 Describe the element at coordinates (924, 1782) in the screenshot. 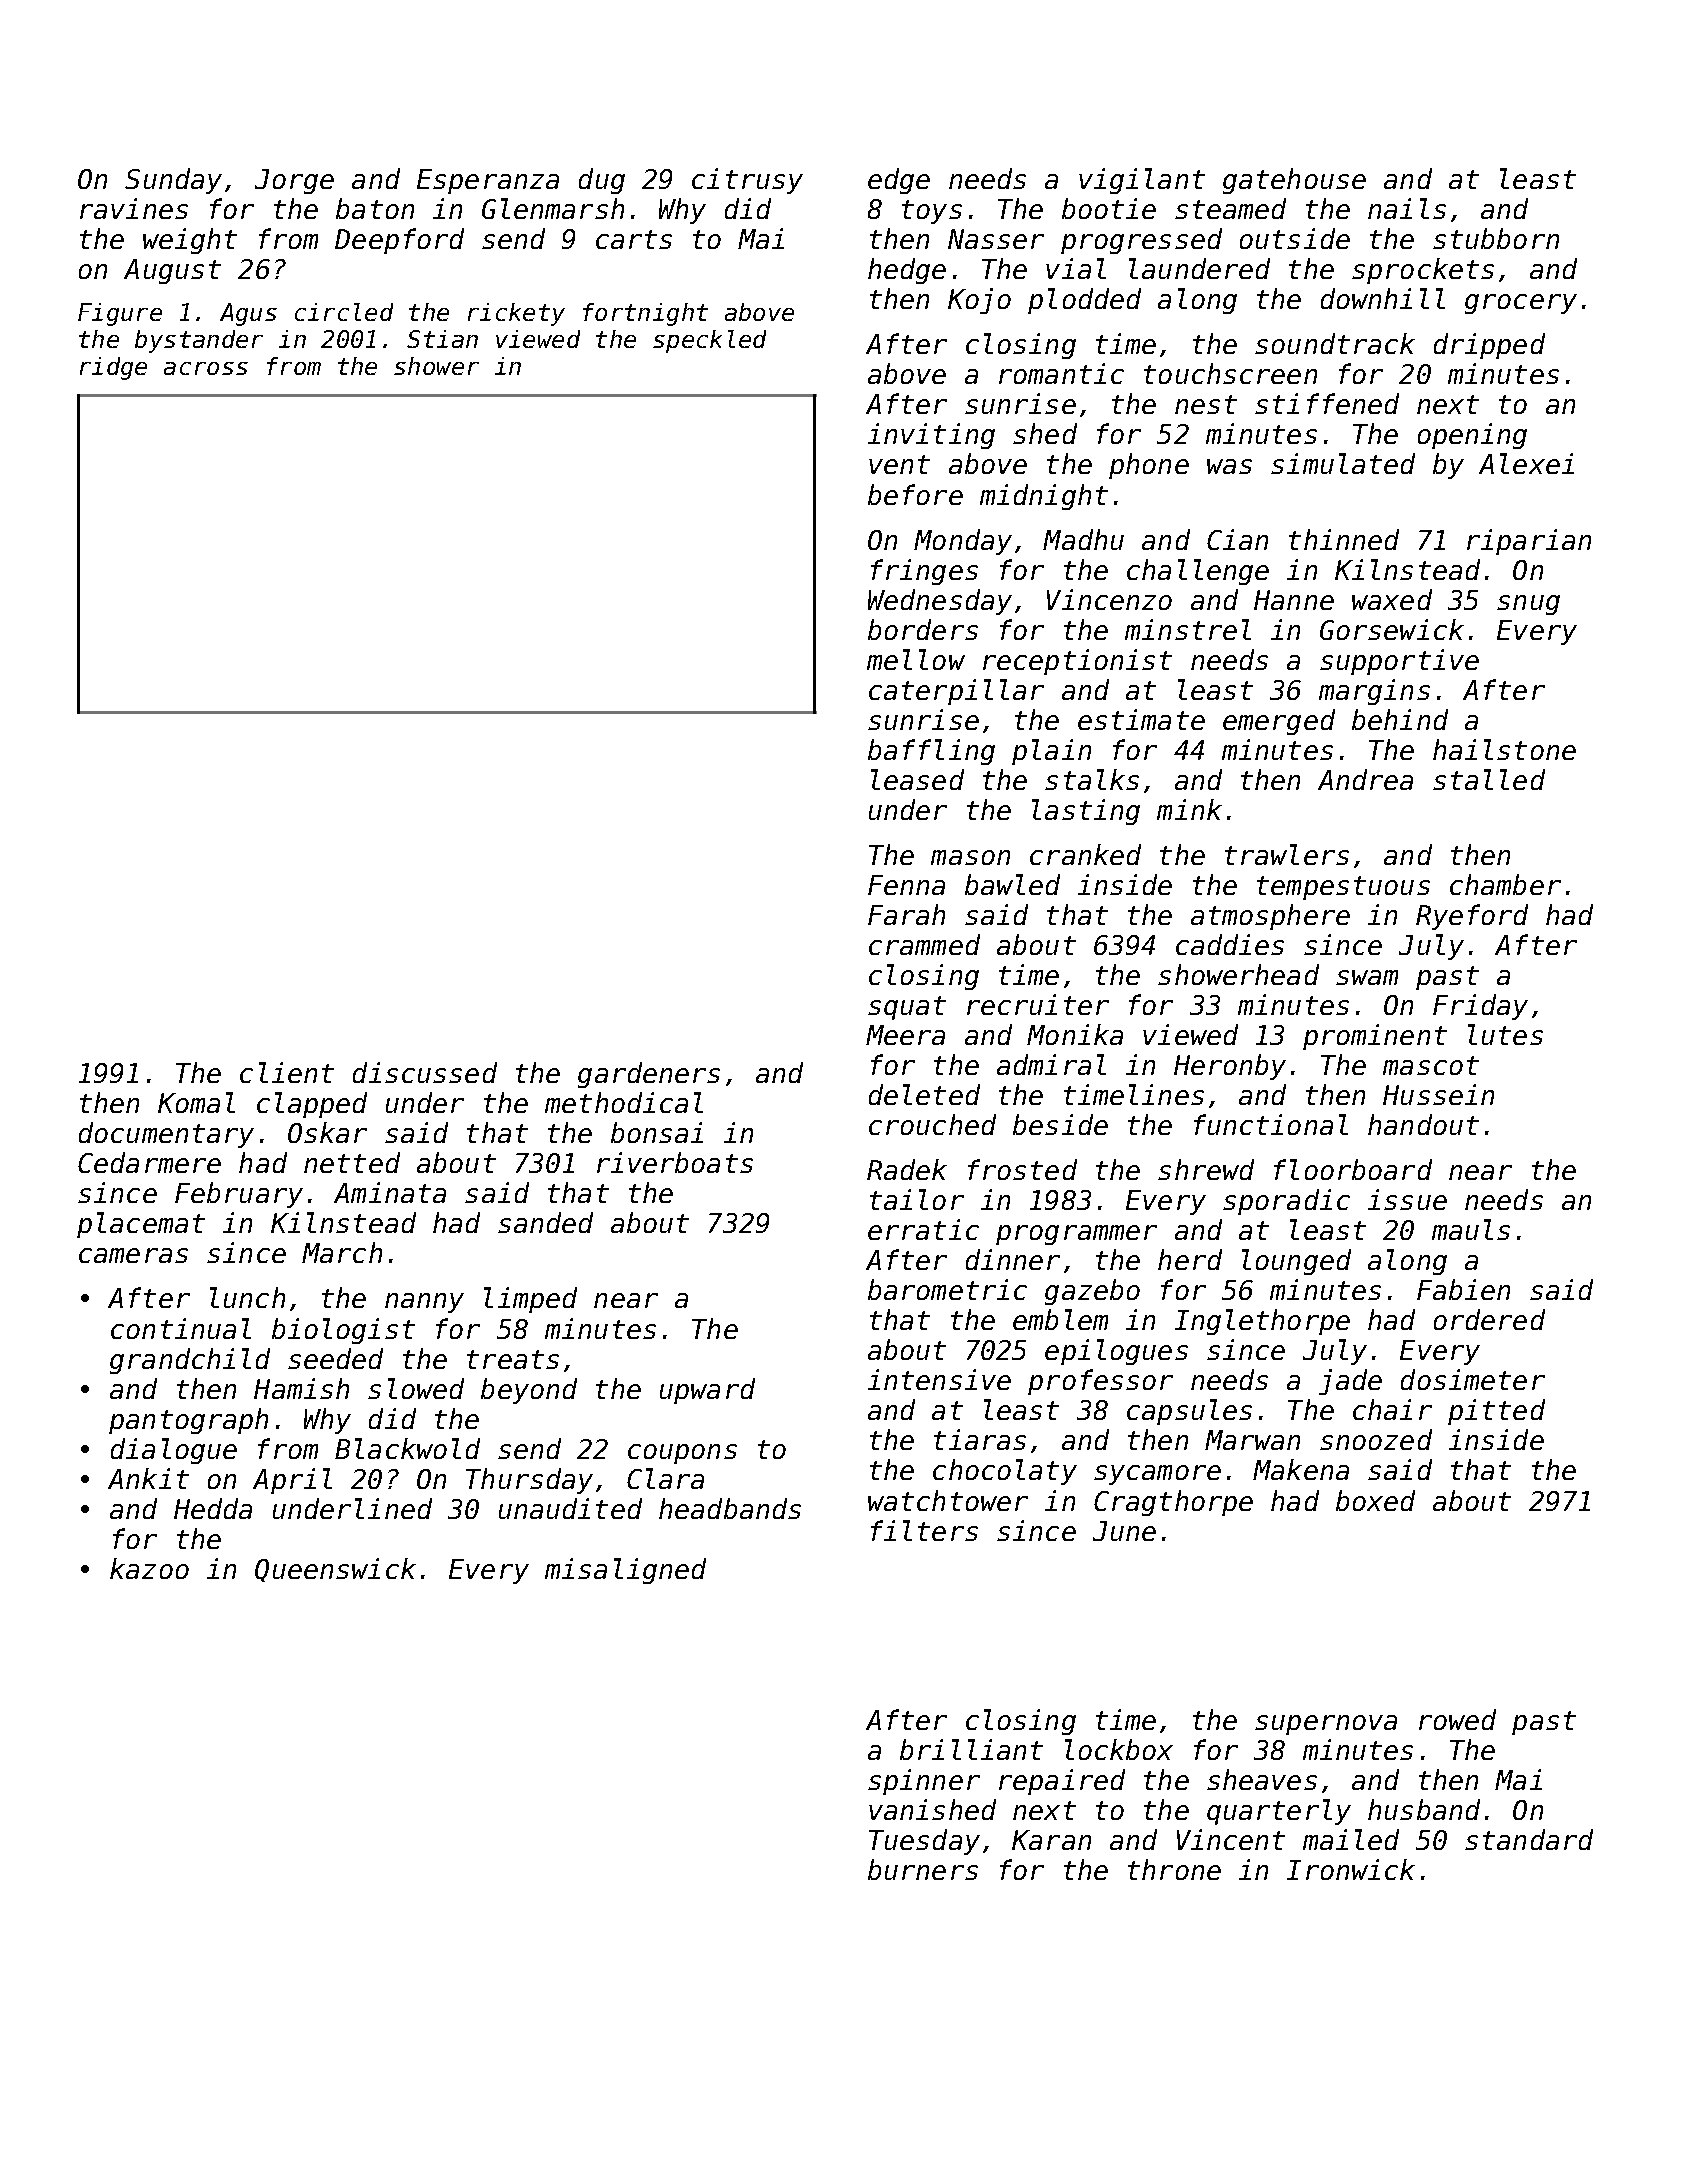

I see `spinner` at that location.
